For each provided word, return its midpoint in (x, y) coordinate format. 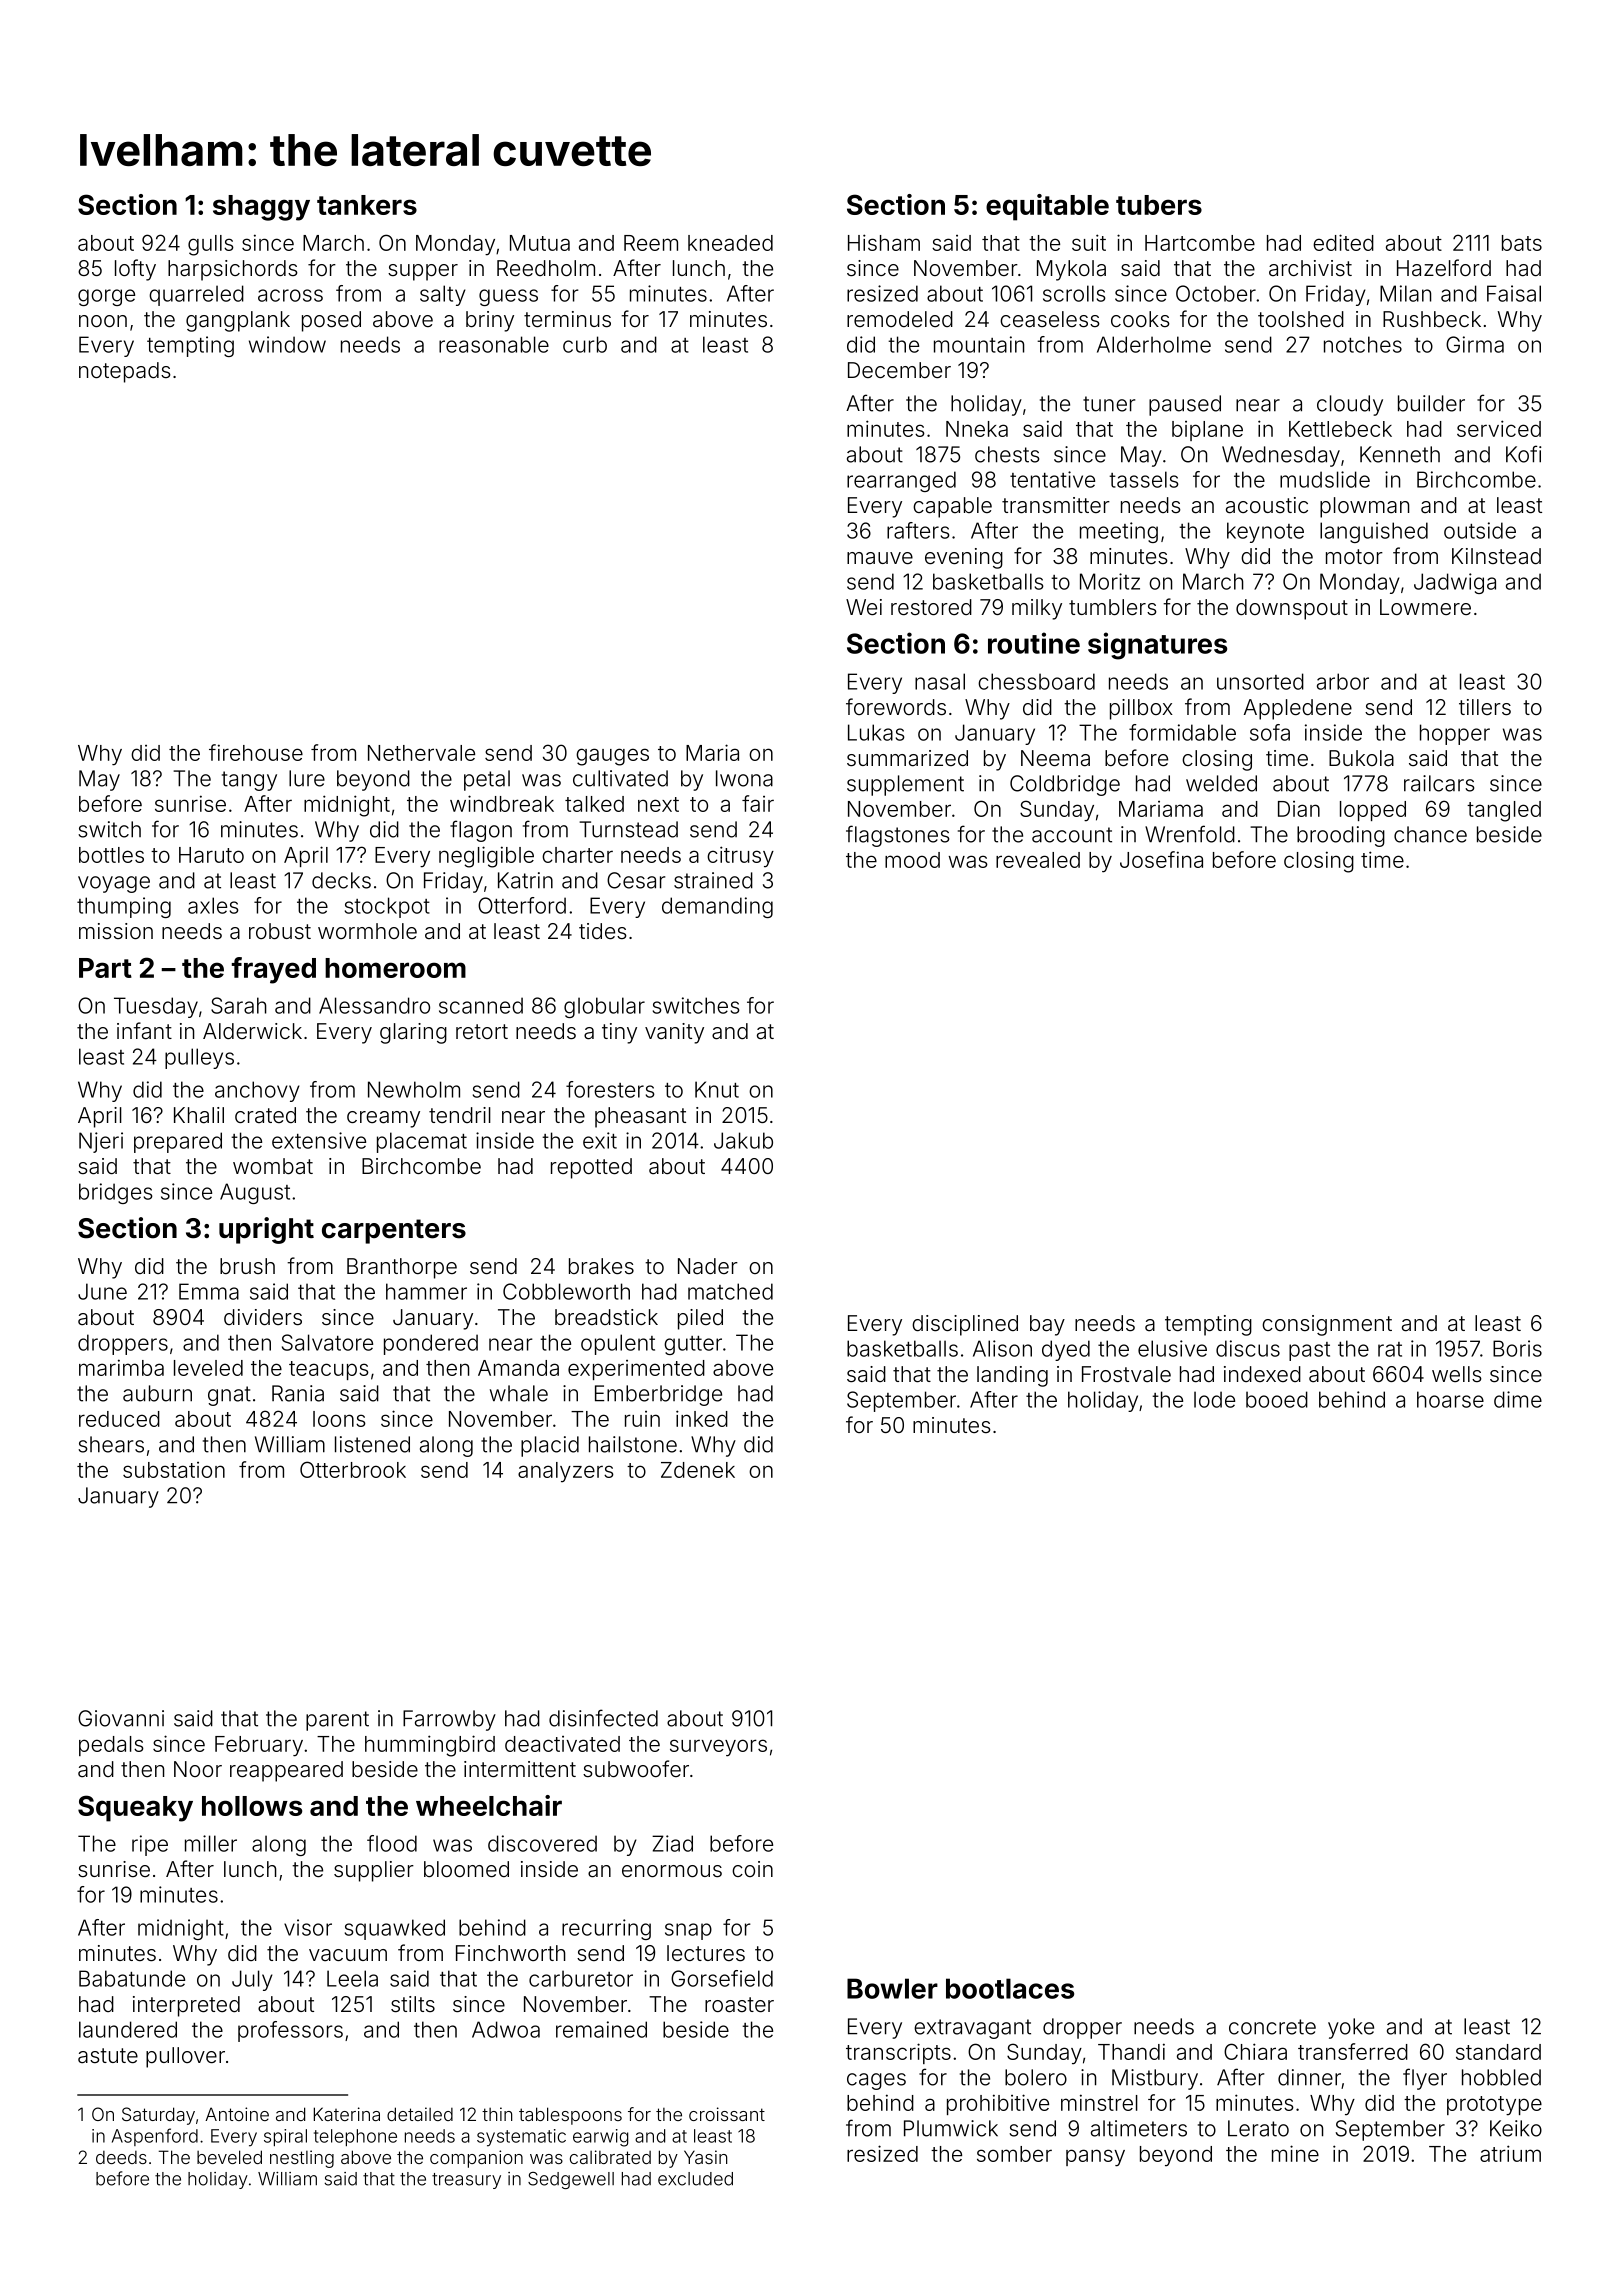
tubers (1159, 205)
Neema (1055, 758)
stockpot (387, 907)
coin (752, 1869)
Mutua (540, 243)
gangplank (238, 321)
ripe (150, 1845)
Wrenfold (1190, 834)
